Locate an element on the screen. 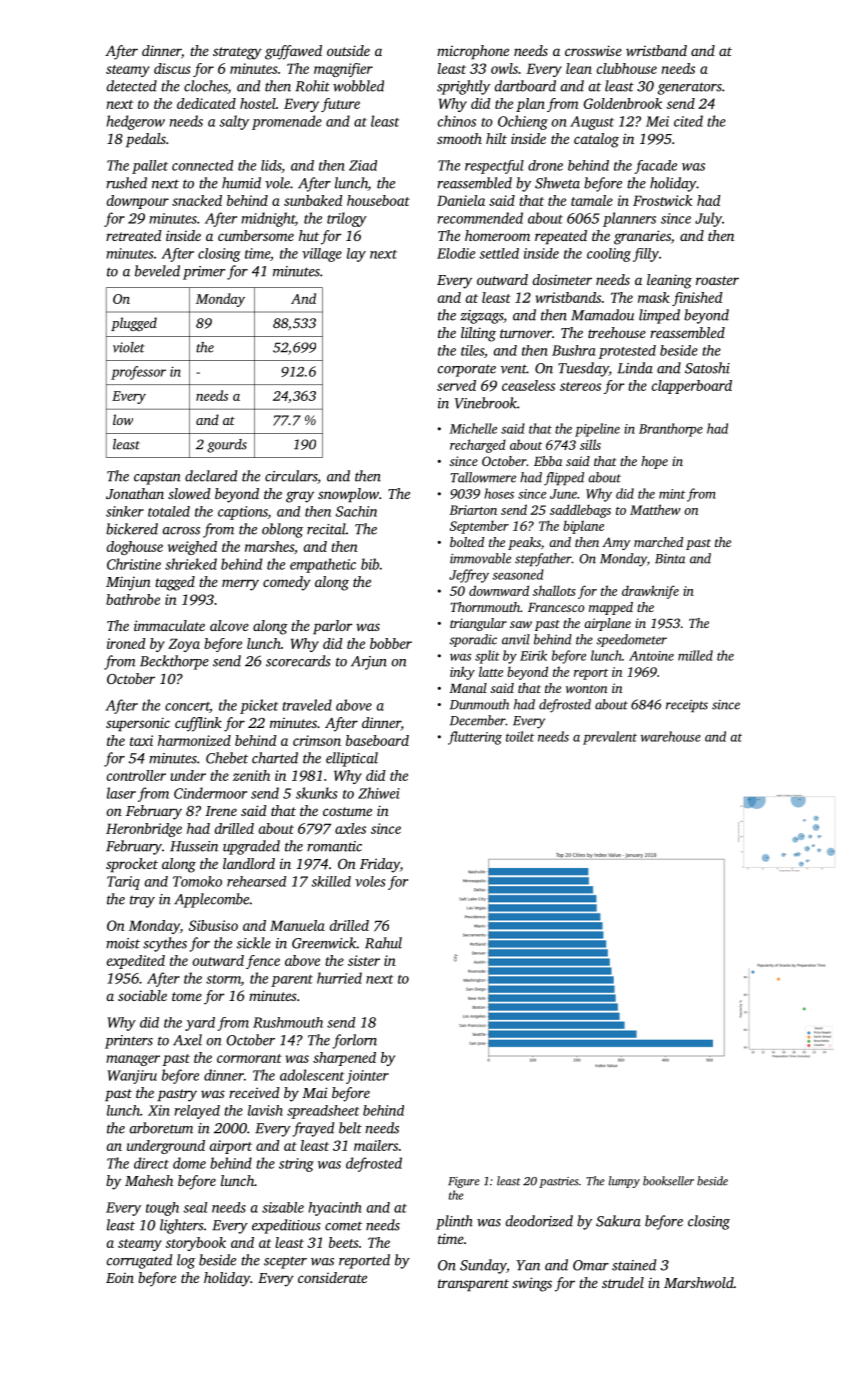 The image size is (849, 1400). Rahul is located at coordinates (383, 943).
